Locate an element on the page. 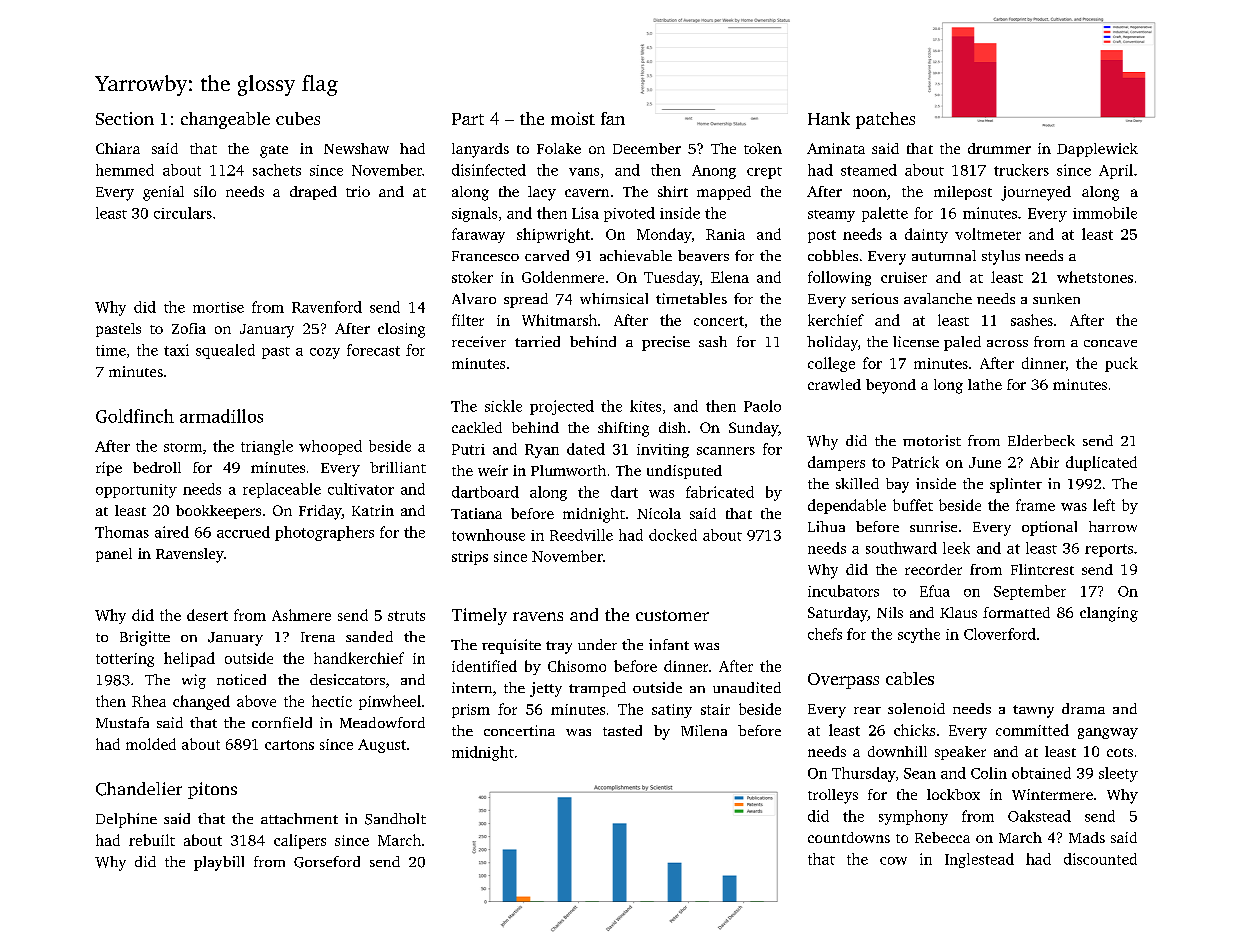 The width and height of the image is (1233, 952). Gorseford is located at coordinates (327, 862).
